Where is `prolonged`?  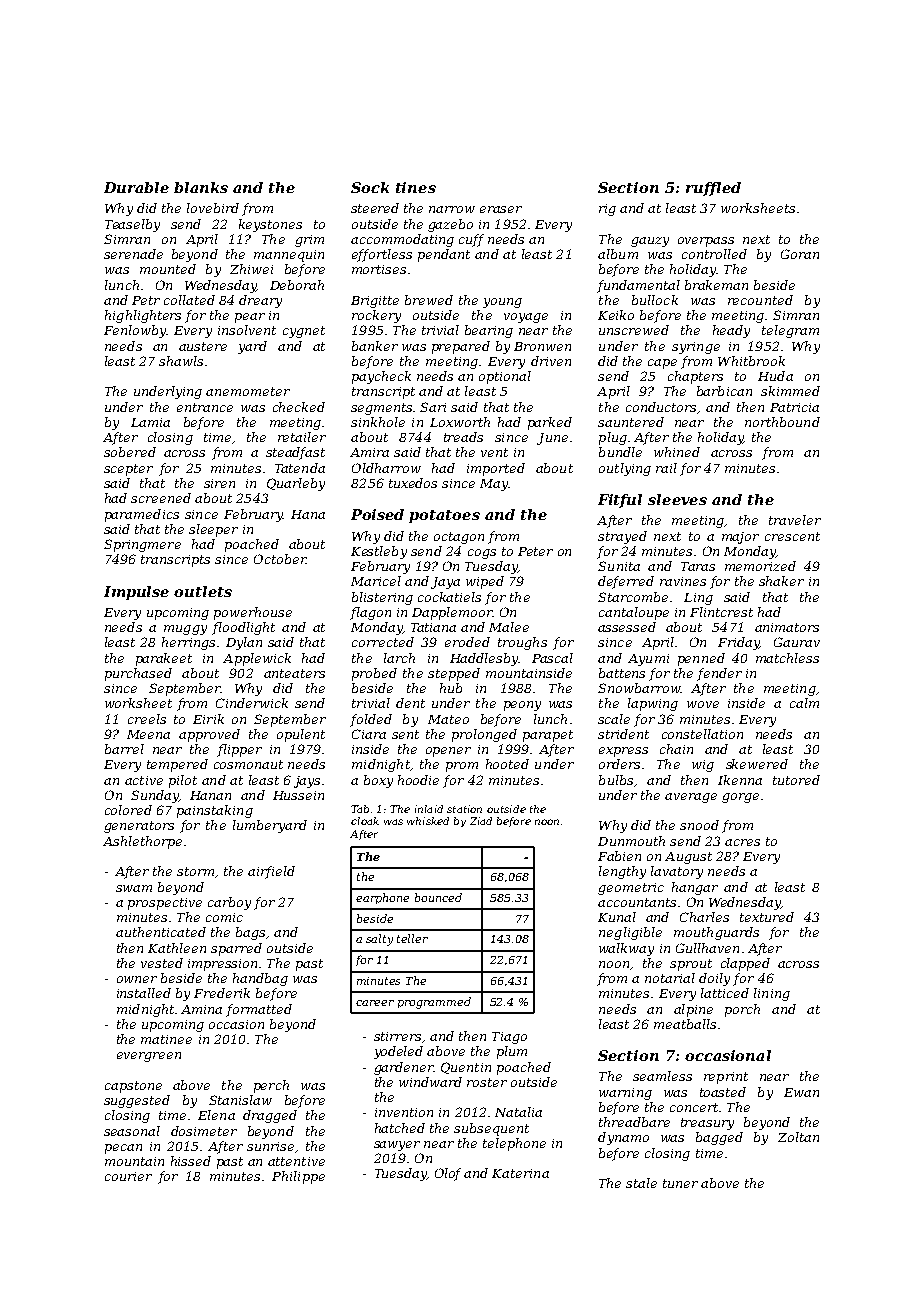 prolonged is located at coordinates (484, 735).
